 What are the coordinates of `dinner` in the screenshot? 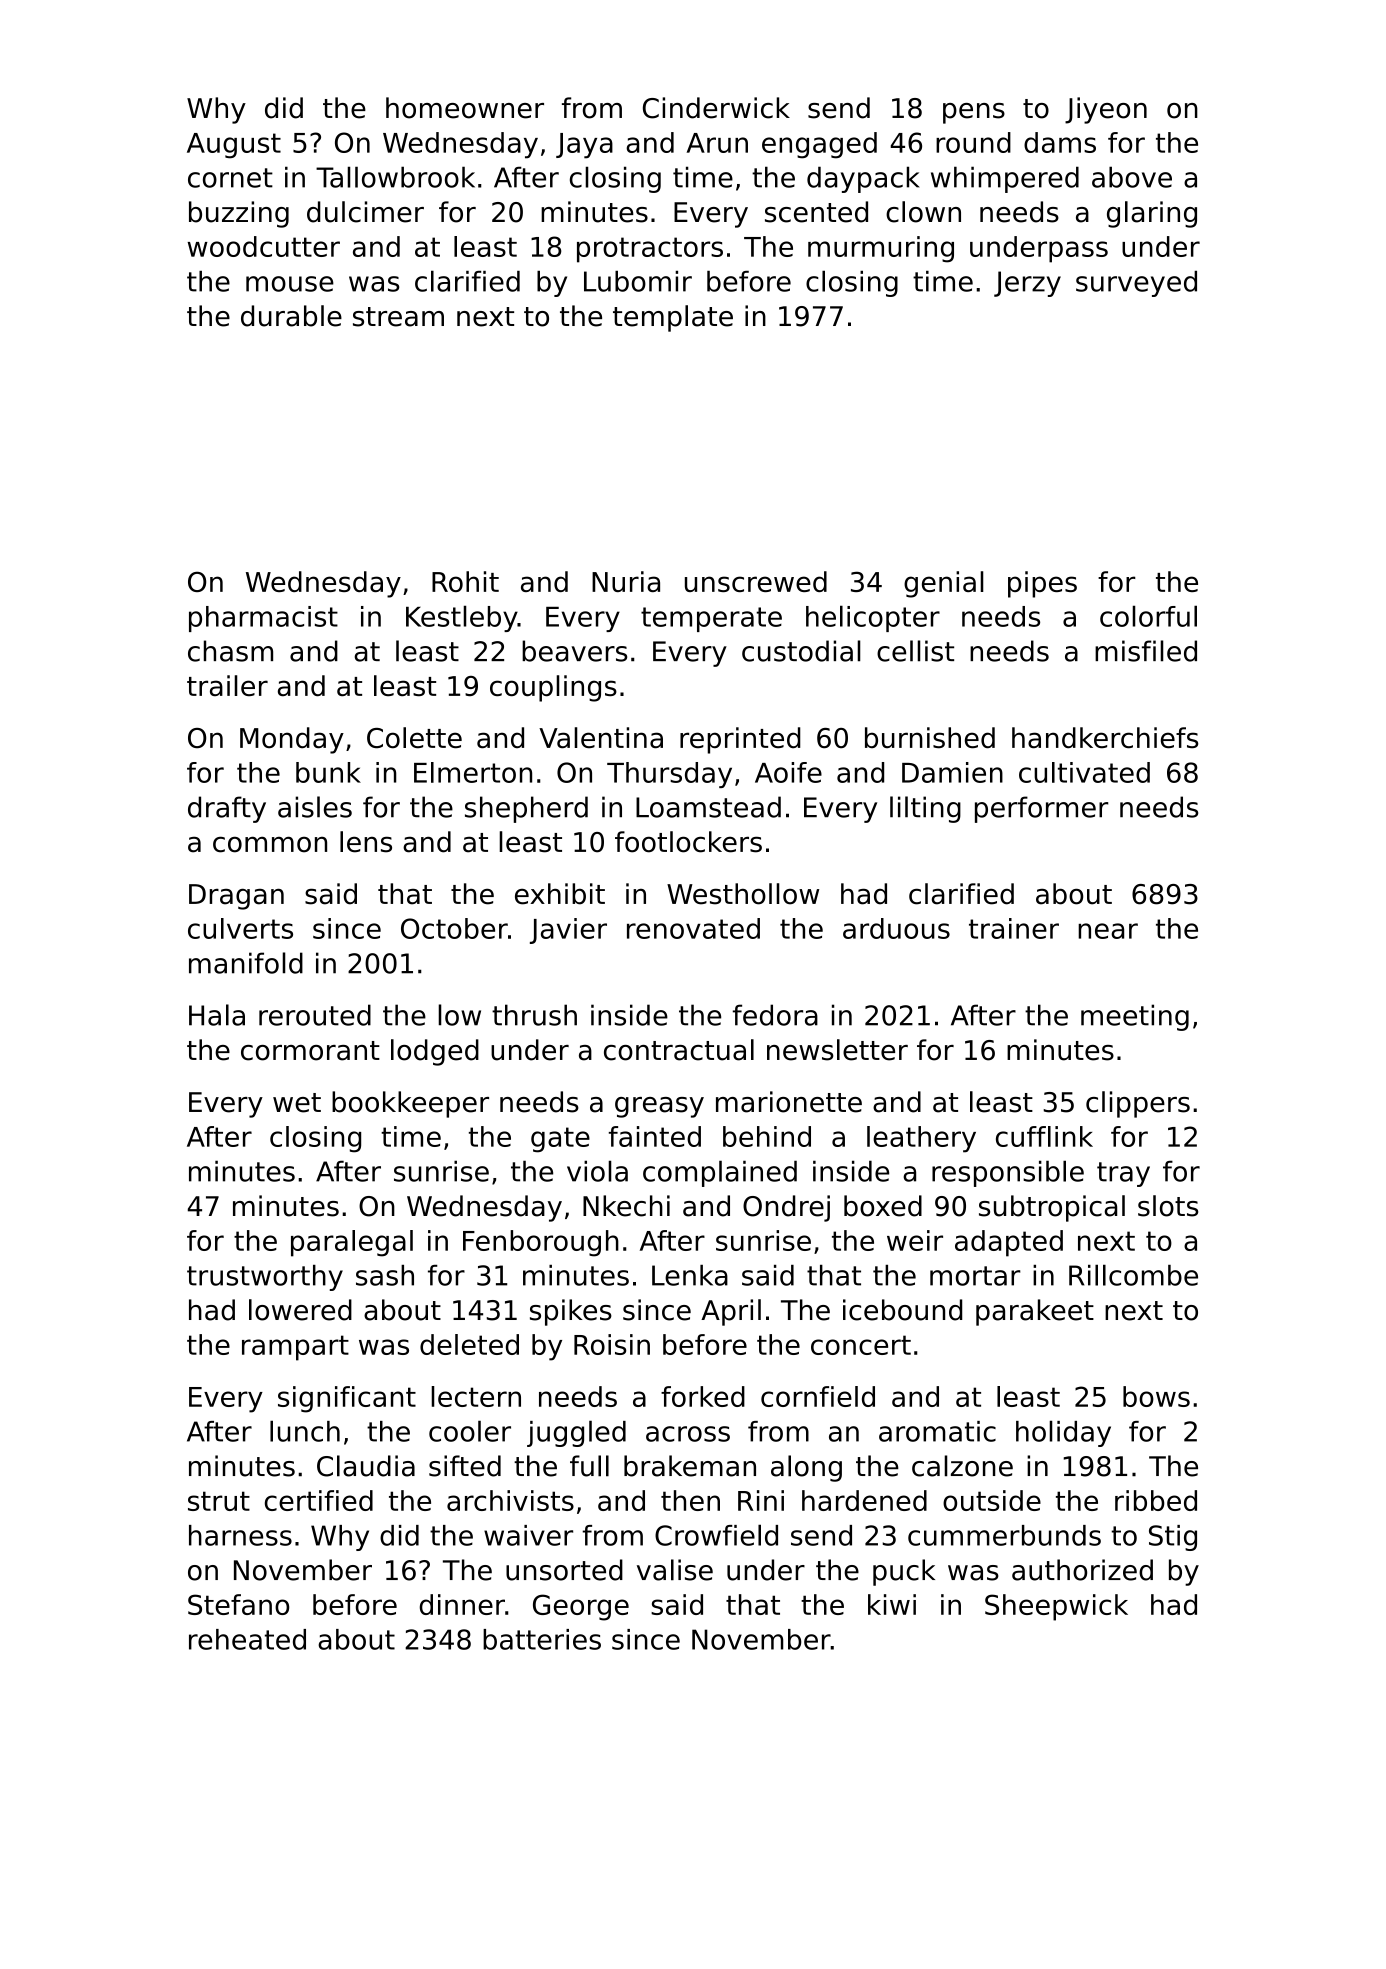 It's located at (462, 1604).
